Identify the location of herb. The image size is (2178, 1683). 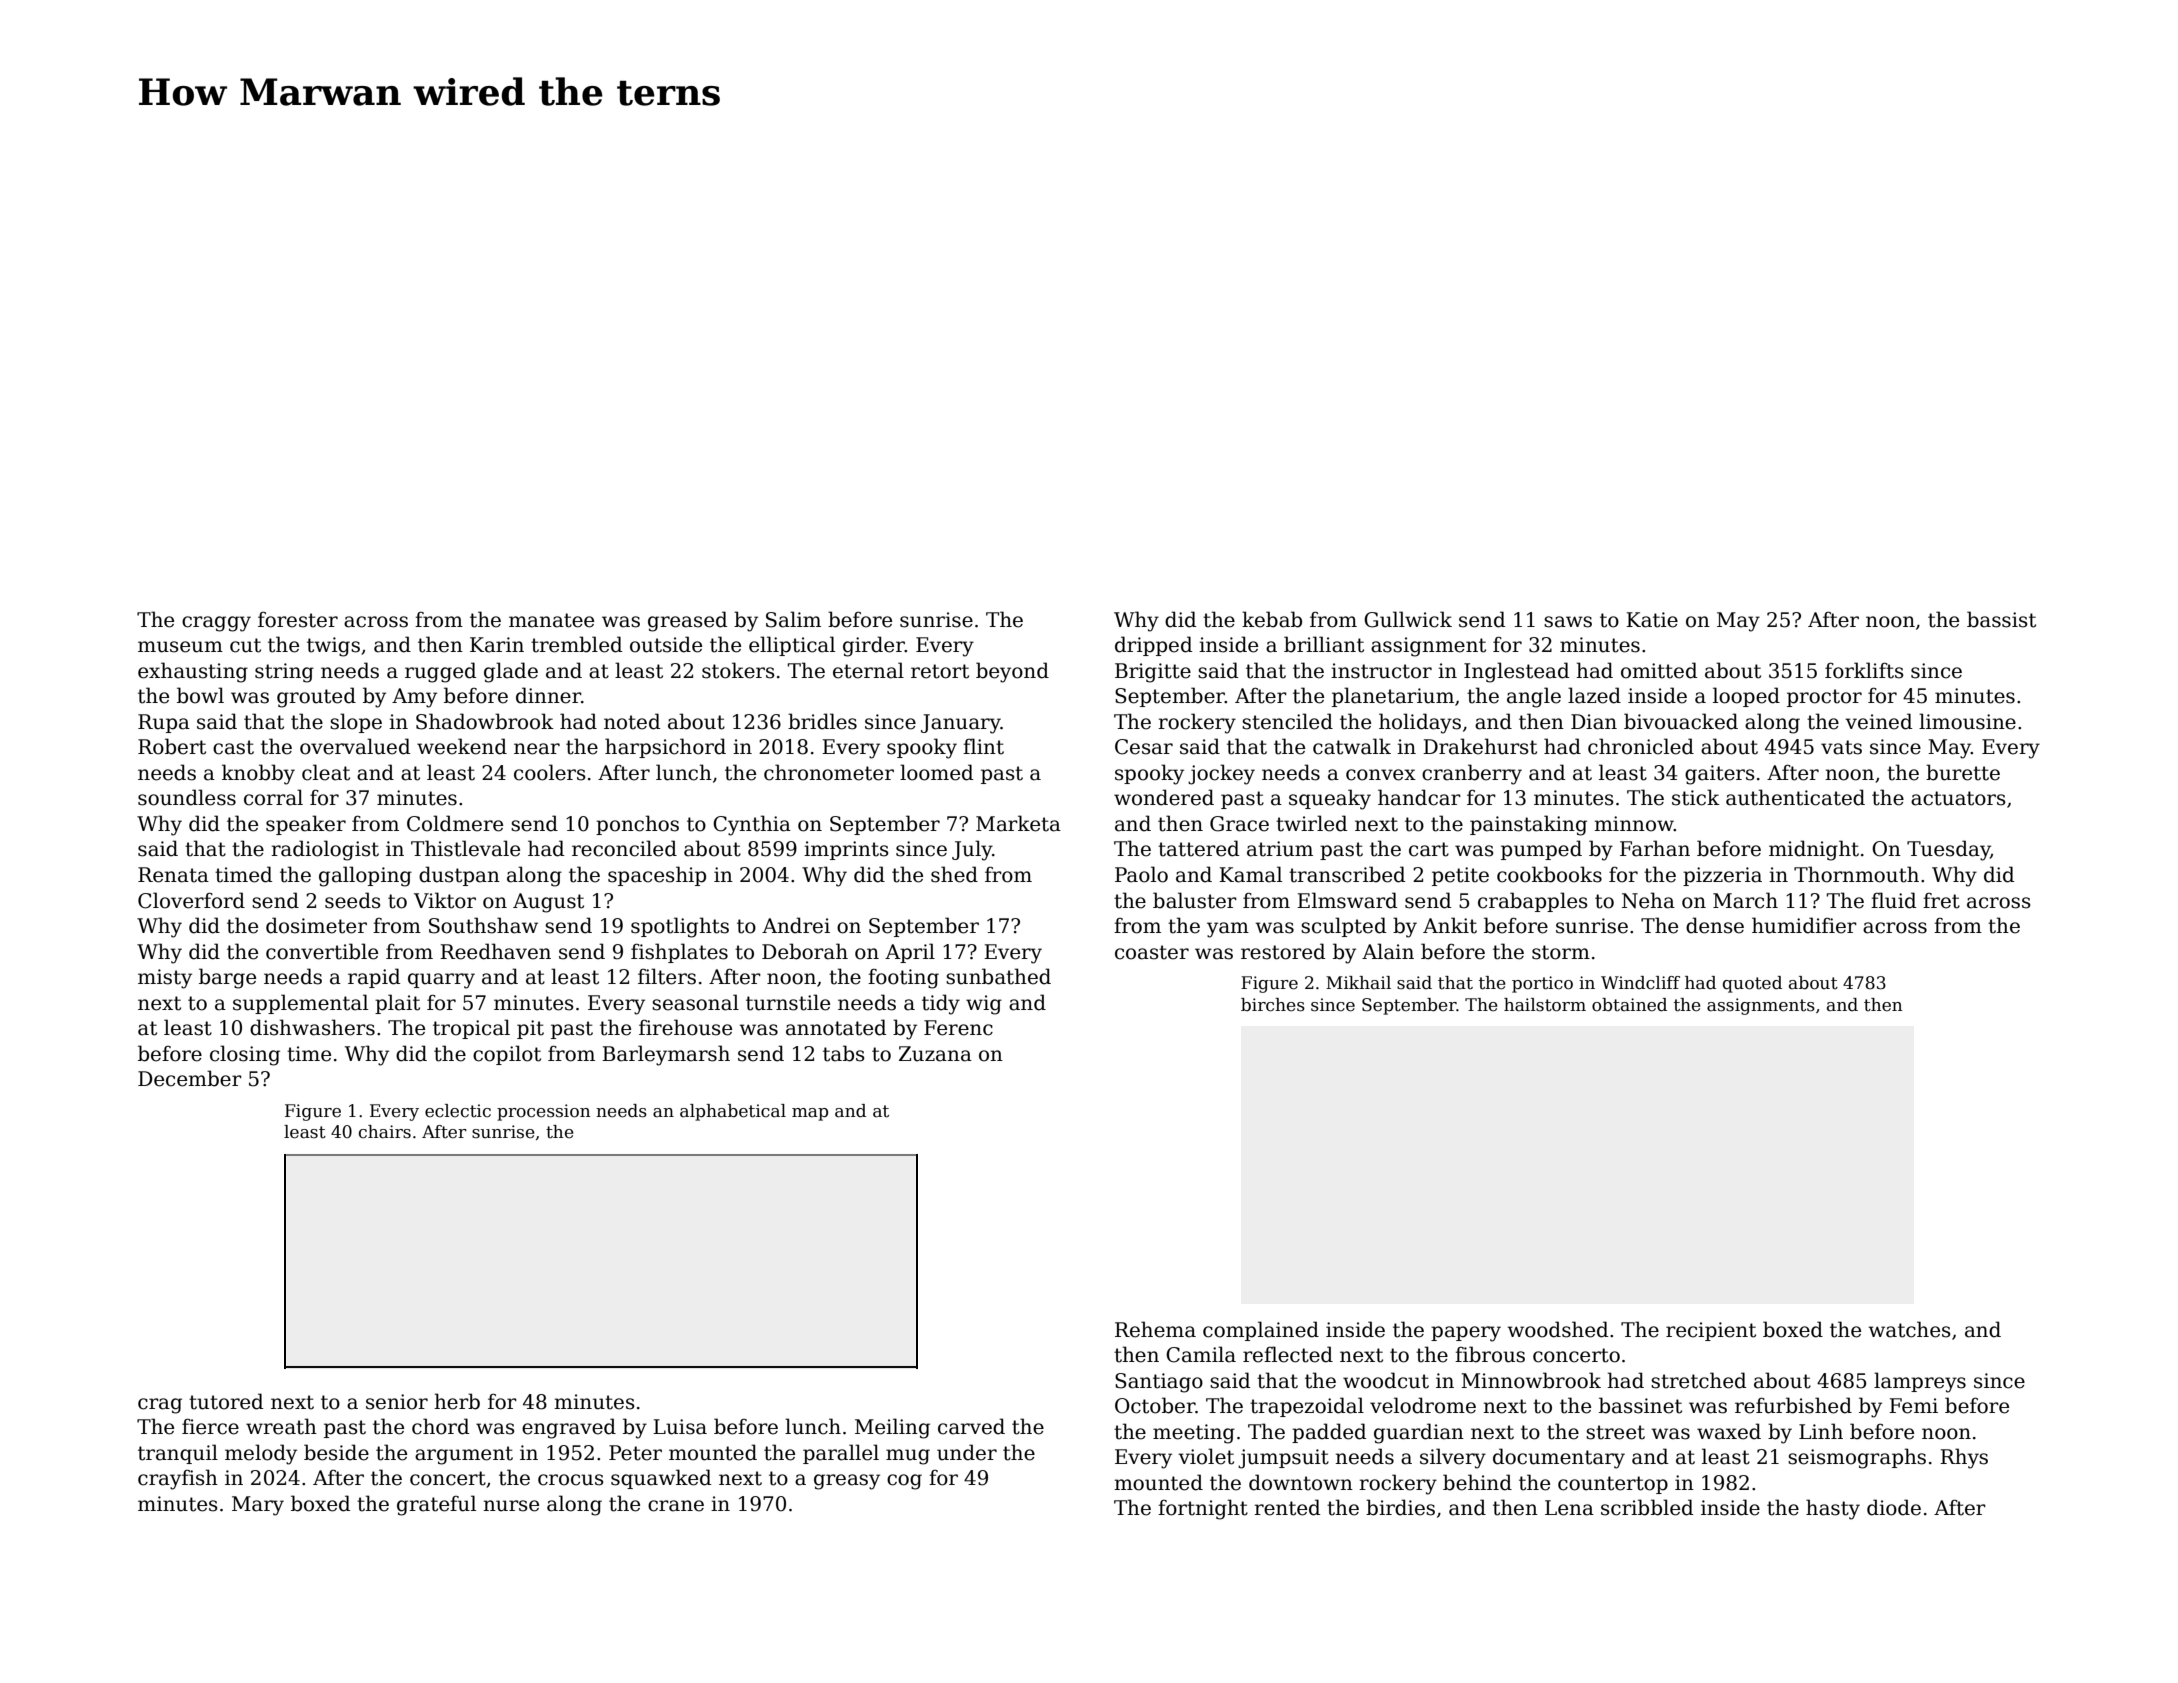
(457, 1401).
